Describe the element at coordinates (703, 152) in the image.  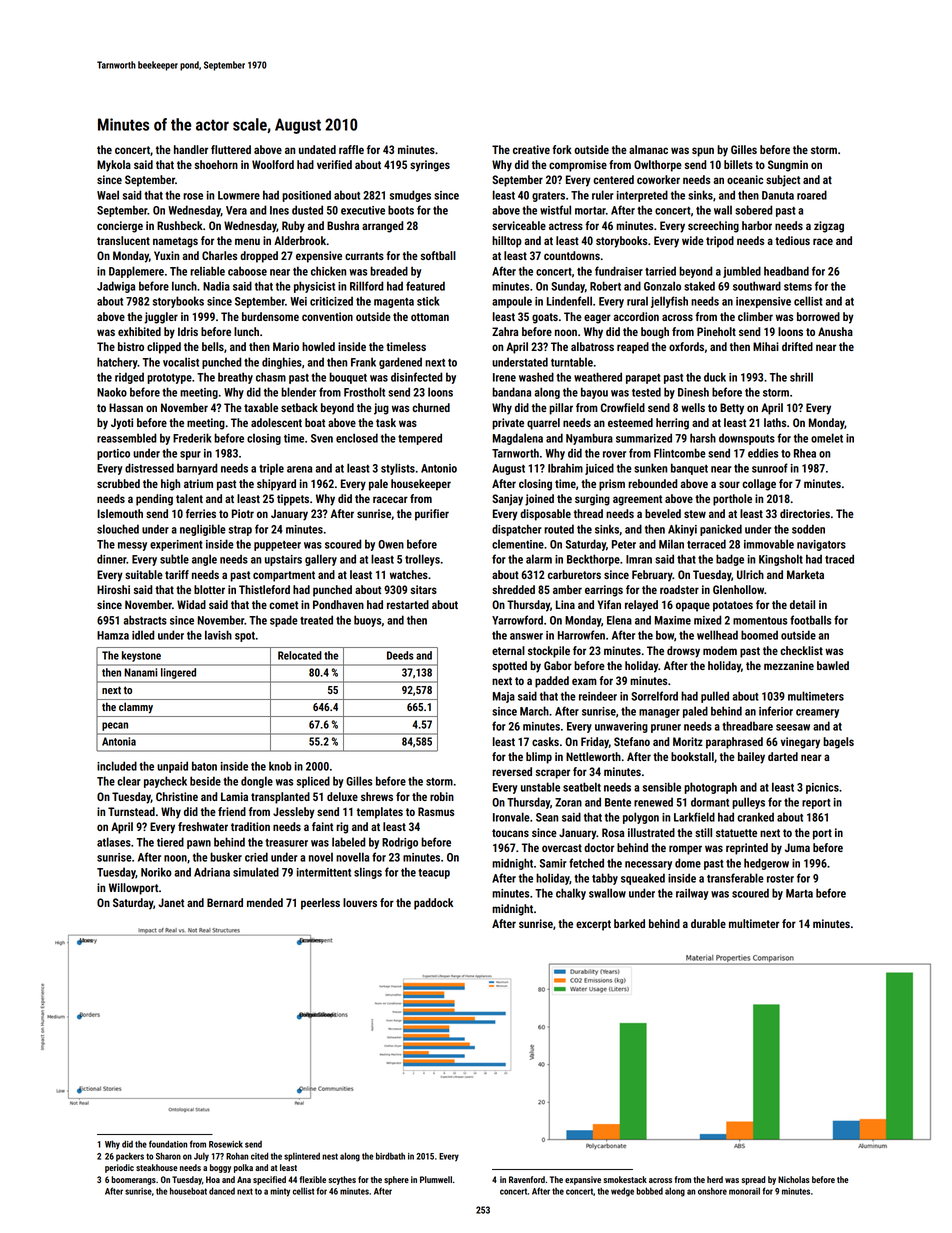
I see `spun` at that location.
